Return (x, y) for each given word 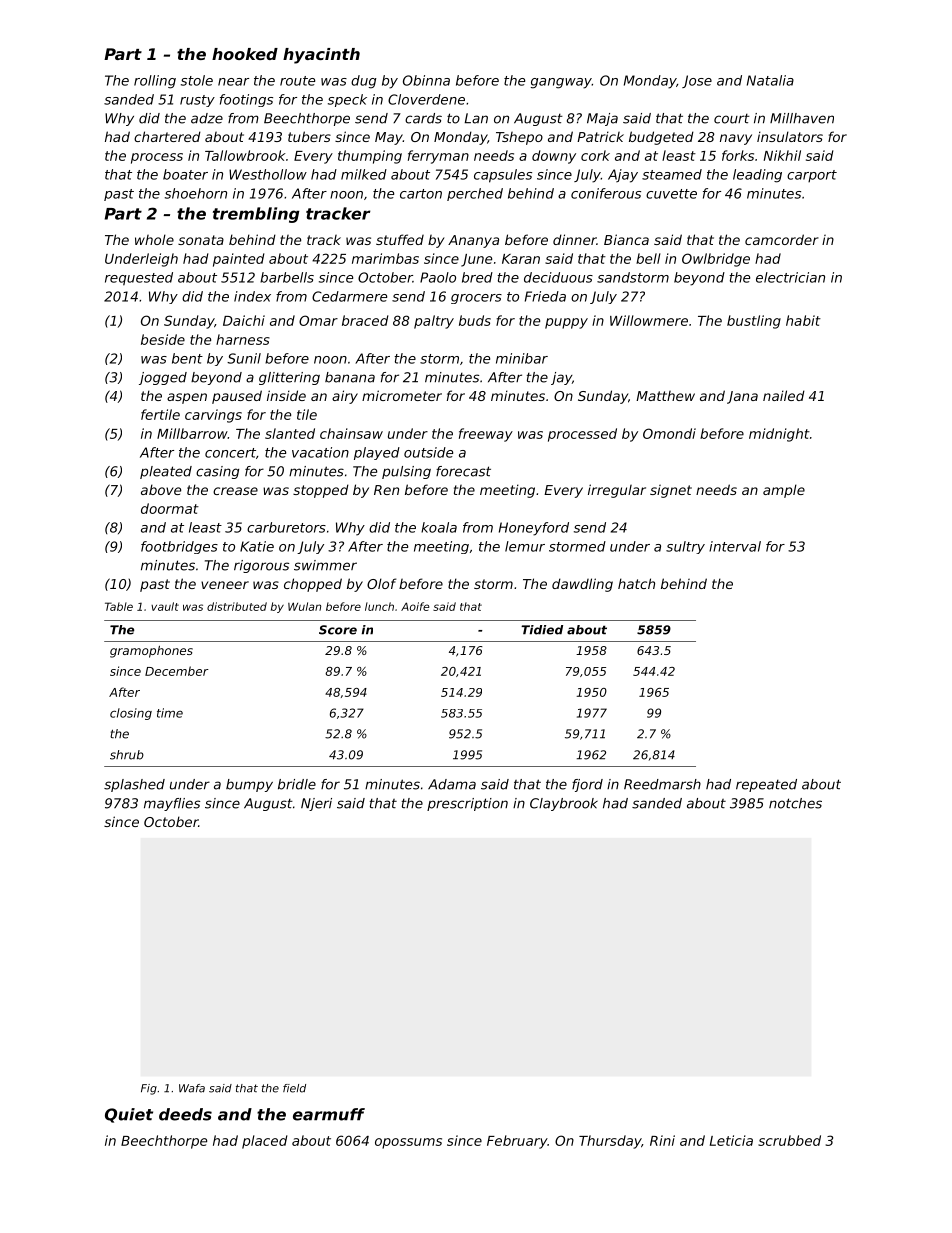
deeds (185, 1114)
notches (795, 803)
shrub (127, 755)
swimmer (325, 565)
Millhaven (802, 118)
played (377, 453)
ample (784, 491)
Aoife (415, 606)
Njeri (316, 804)
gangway (561, 83)
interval (735, 546)
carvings (213, 416)
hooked (245, 54)
